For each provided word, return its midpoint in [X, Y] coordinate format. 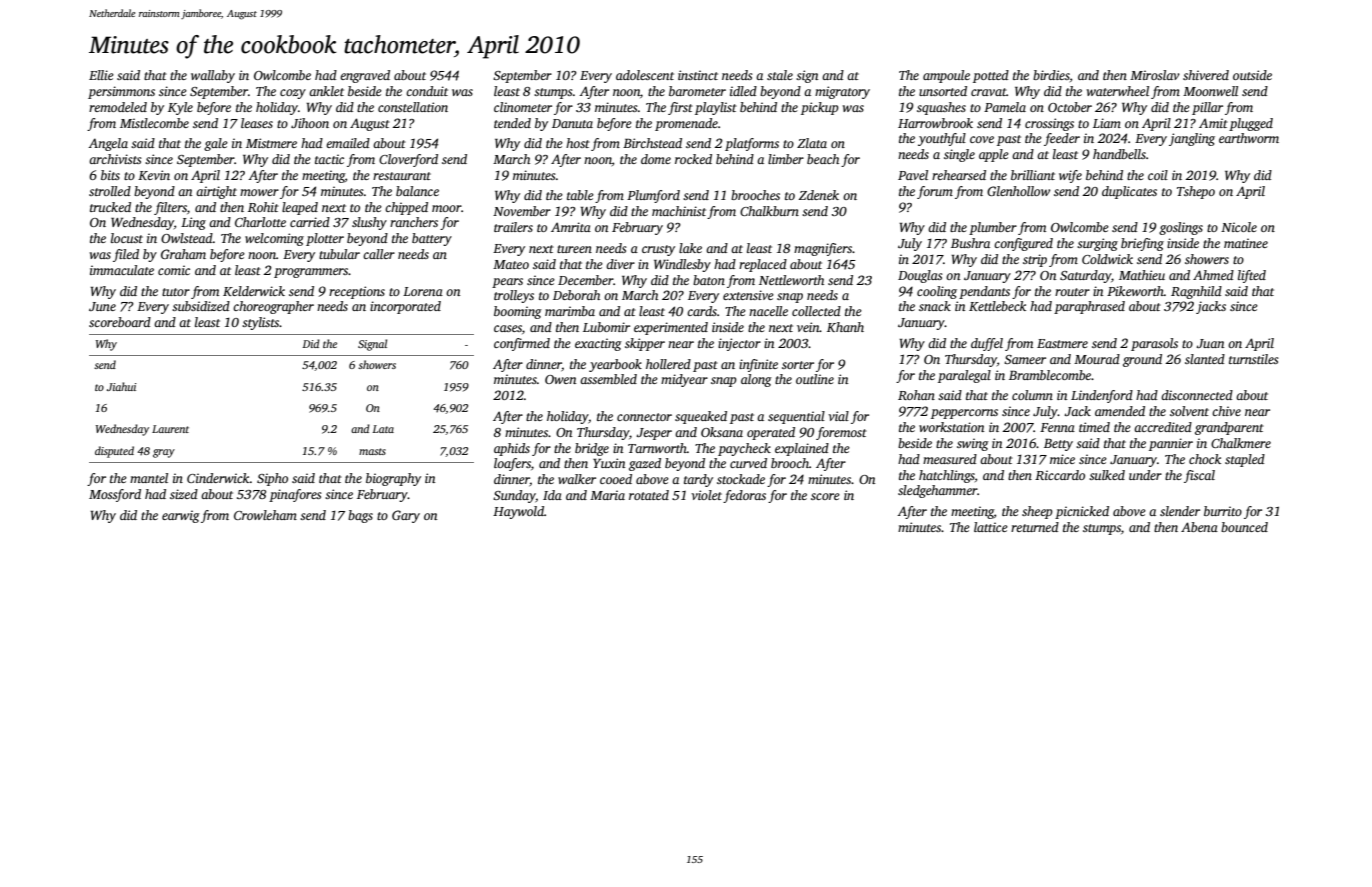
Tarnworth [657, 448]
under [1145, 475]
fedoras [744, 496]
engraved [365, 76]
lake [690, 248]
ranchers [414, 222]
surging [1097, 244]
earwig [181, 516]
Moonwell [1210, 91]
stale [780, 75]
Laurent [170, 429]
